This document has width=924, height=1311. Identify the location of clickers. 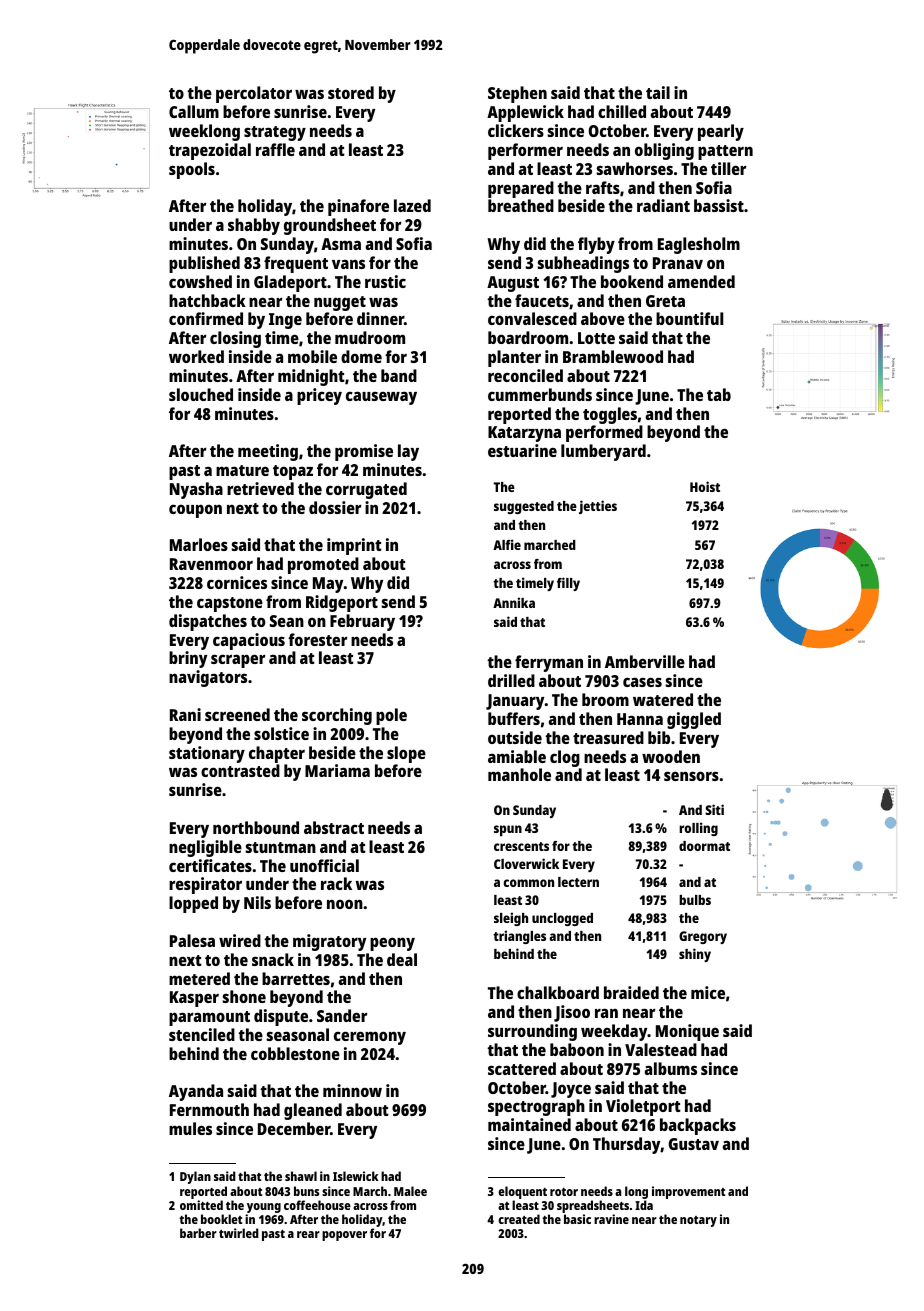
(516, 130).
